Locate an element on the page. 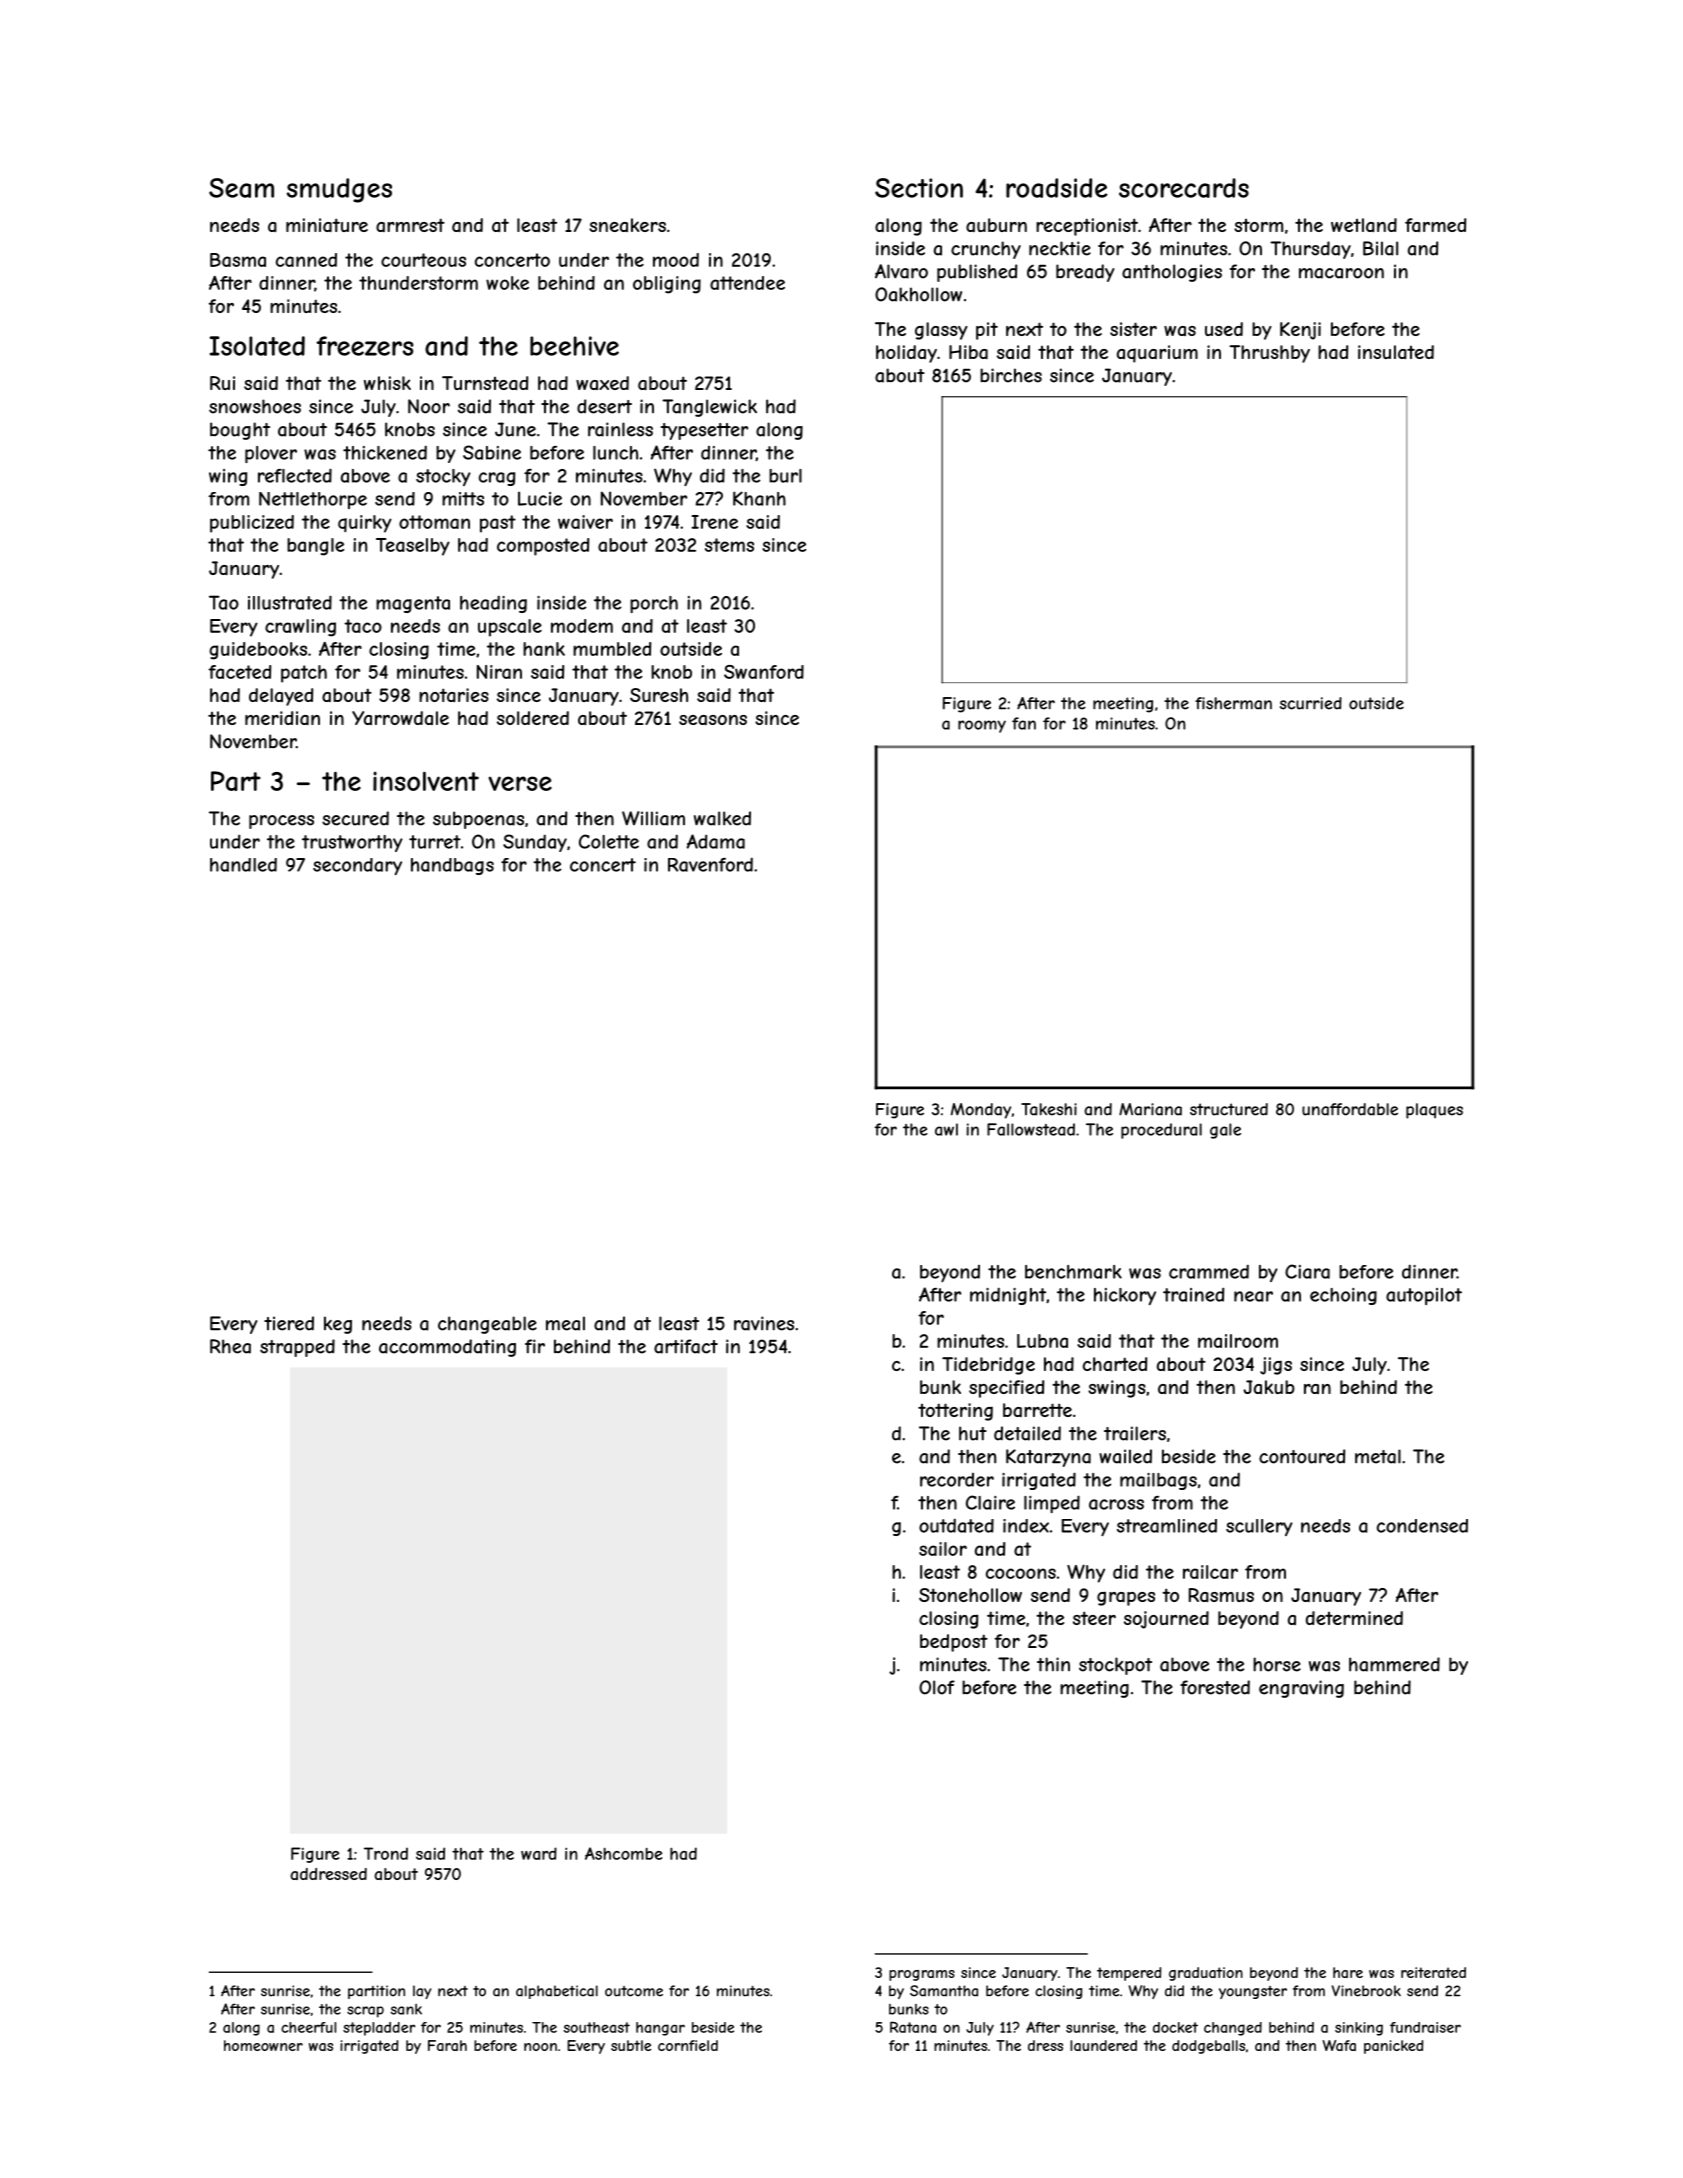 The image size is (1683, 2178). Jakub is located at coordinates (1269, 1387).
